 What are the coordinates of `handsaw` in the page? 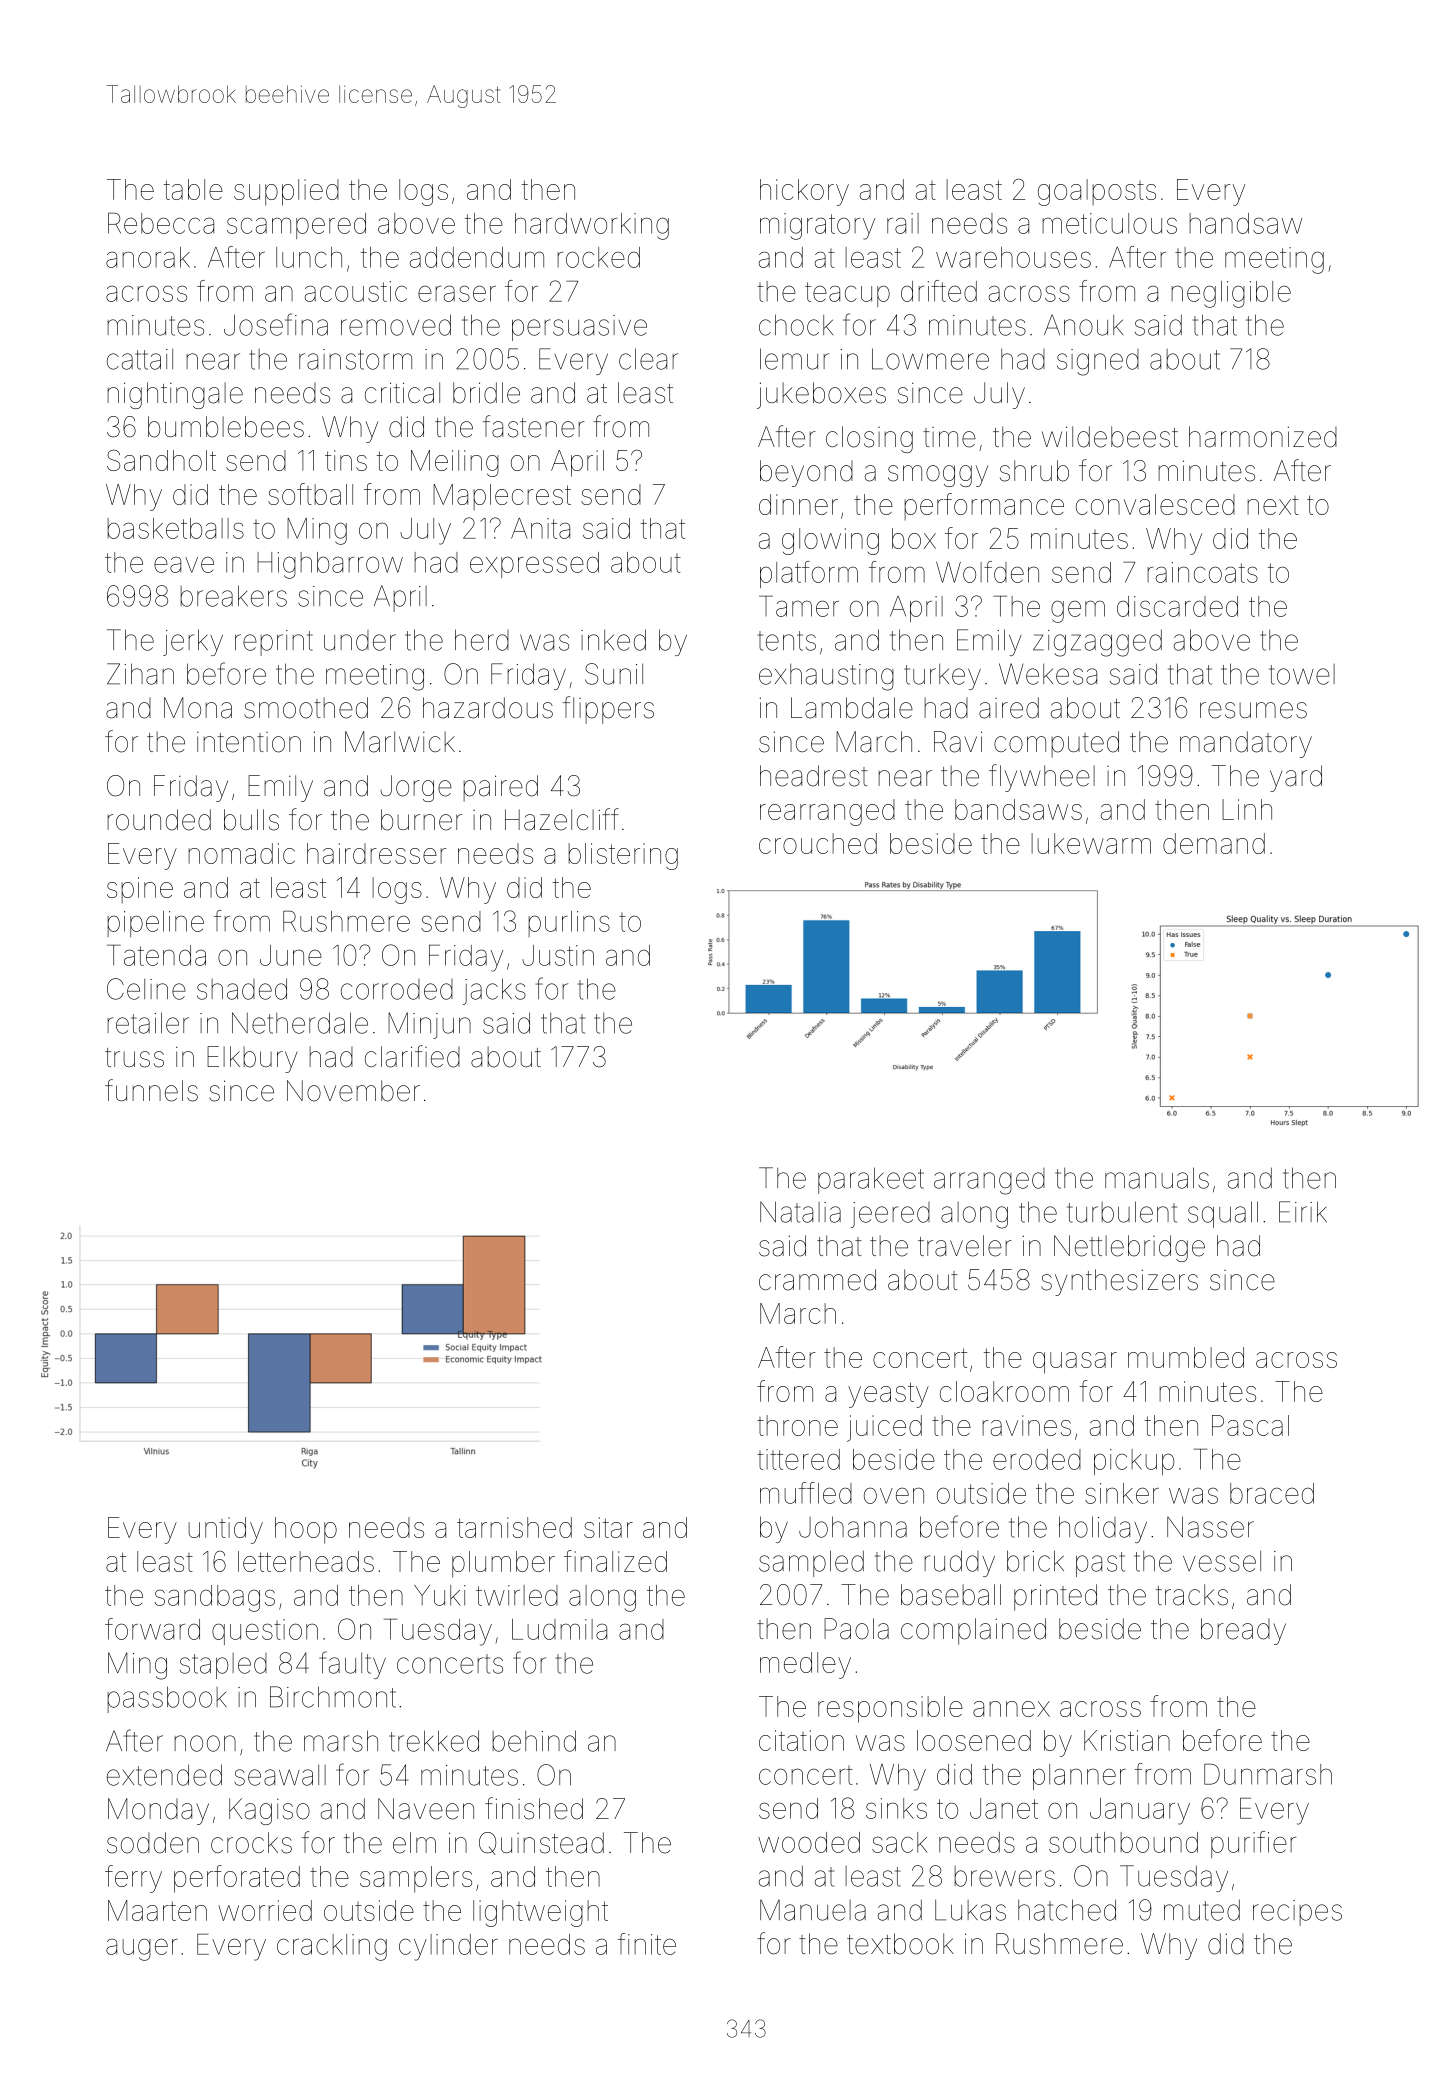 It's located at (1245, 223).
